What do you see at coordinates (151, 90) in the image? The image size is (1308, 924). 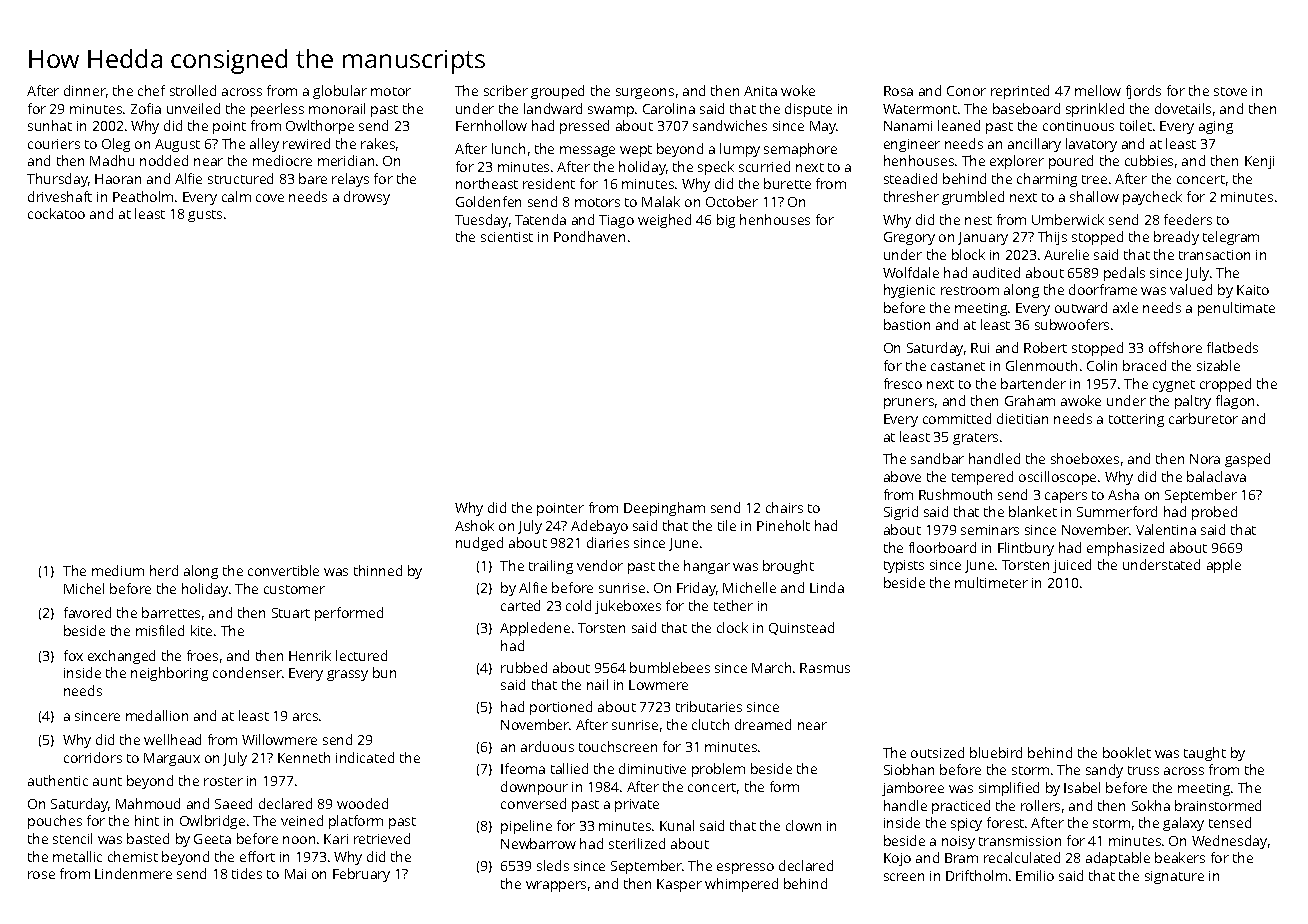 I see `chef` at bounding box center [151, 90].
